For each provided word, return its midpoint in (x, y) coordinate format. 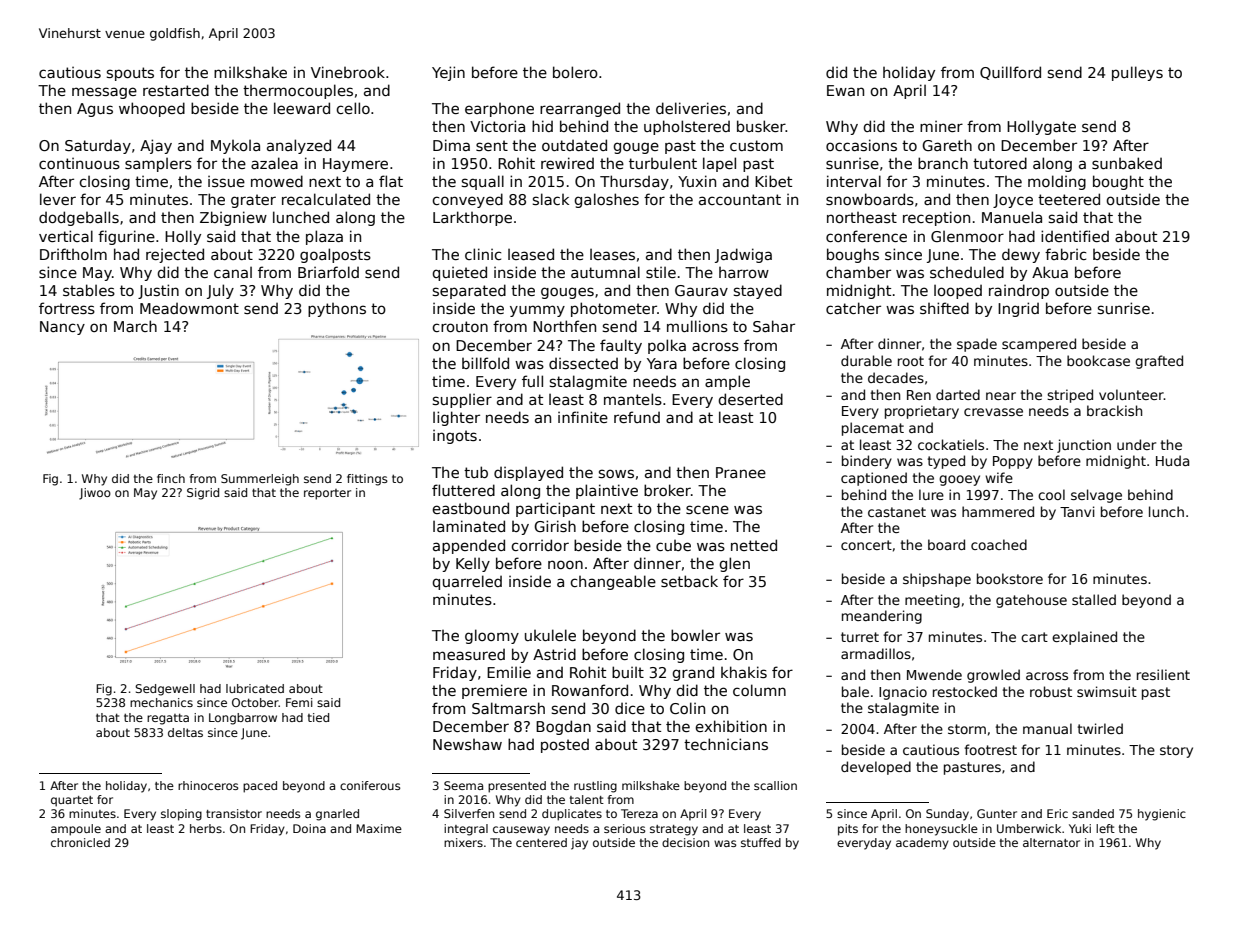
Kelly (473, 565)
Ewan (845, 90)
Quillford (1010, 73)
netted (754, 545)
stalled (1094, 599)
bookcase (1098, 360)
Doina (309, 828)
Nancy (62, 328)
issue (226, 181)
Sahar (774, 326)
